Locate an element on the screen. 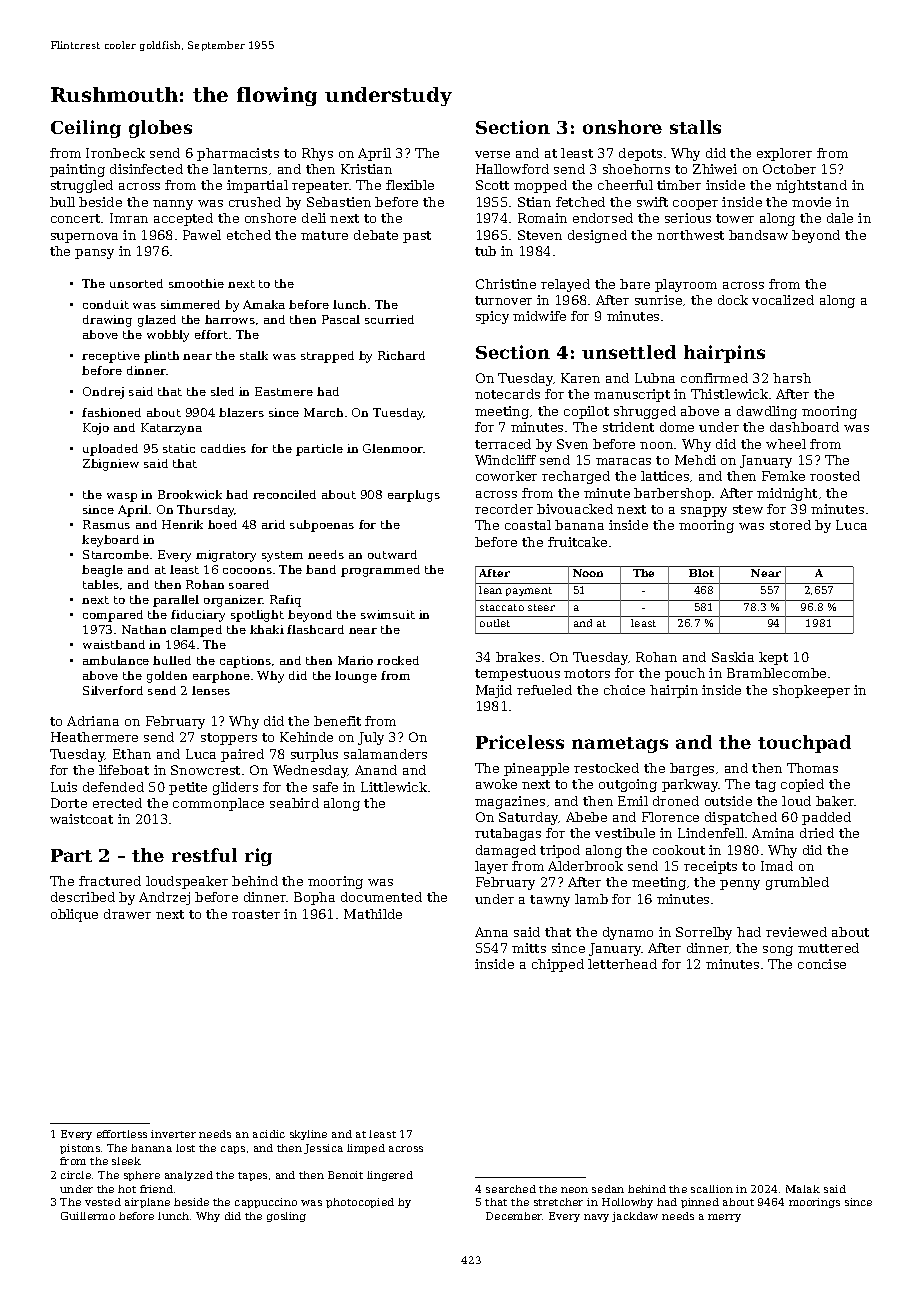 The height and width of the screenshot is (1308, 924). fruitcake is located at coordinates (577, 542).
